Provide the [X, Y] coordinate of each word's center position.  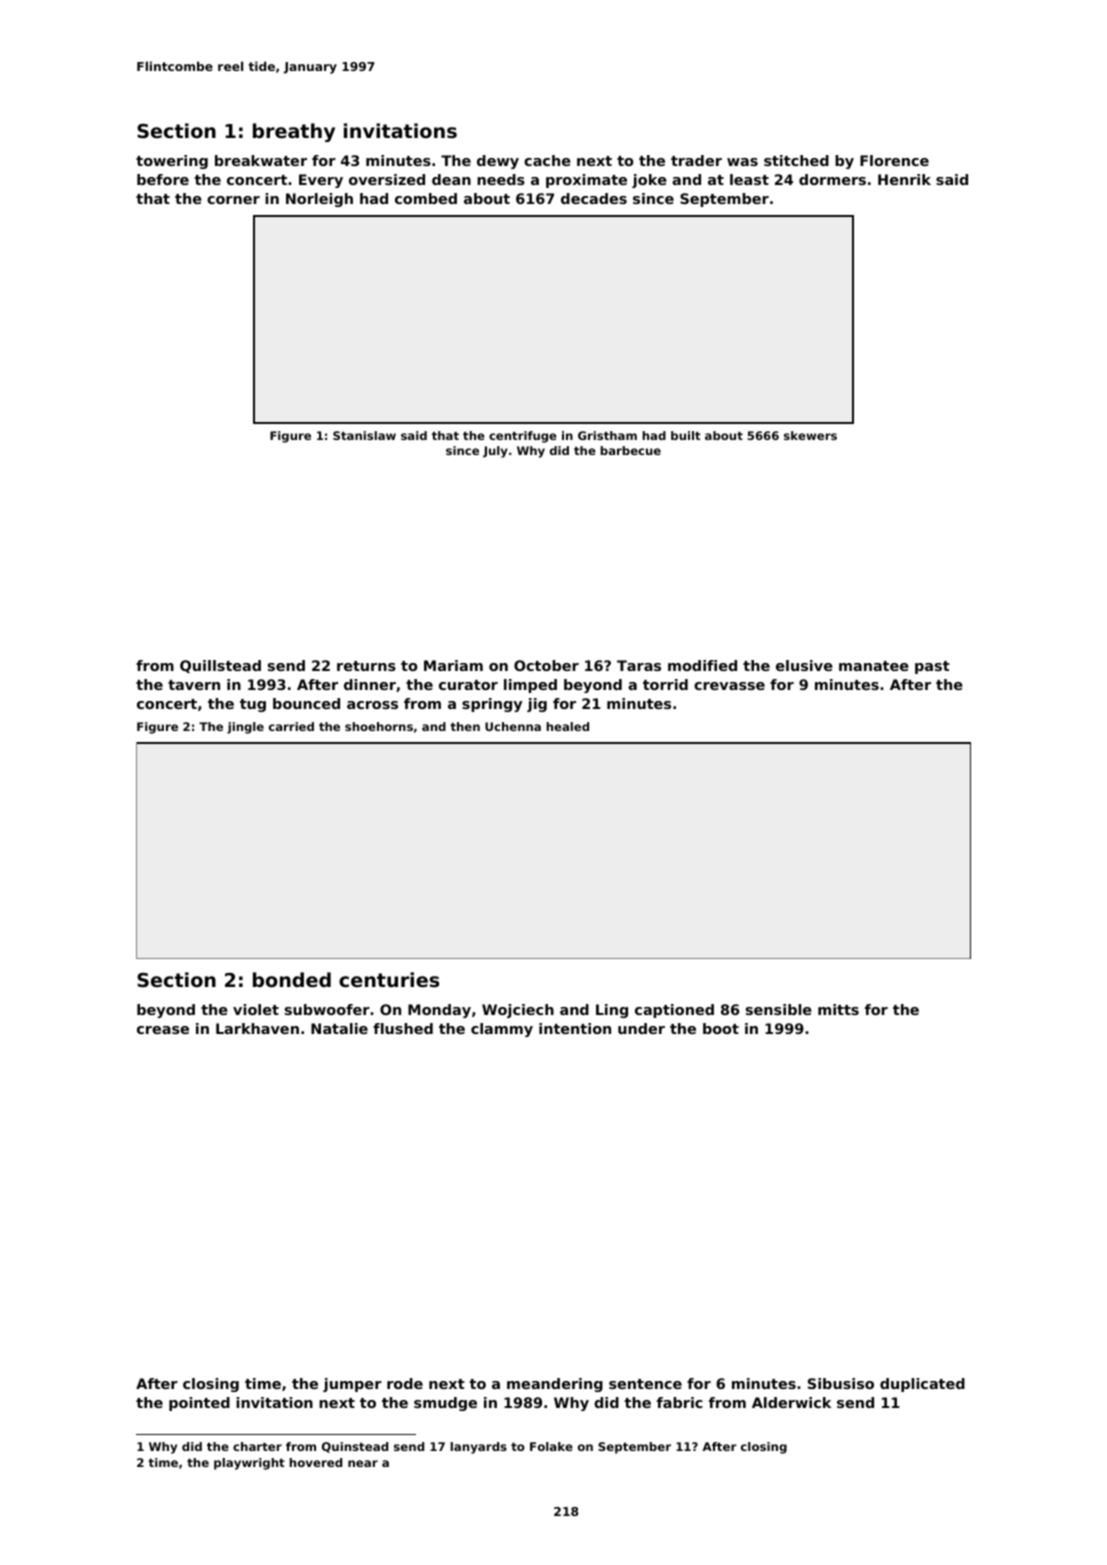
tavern [194, 685]
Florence [894, 160]
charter [257, 1446]
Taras [639, 665]
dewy [498, 162]
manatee [874, 666]
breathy [294, 132]
